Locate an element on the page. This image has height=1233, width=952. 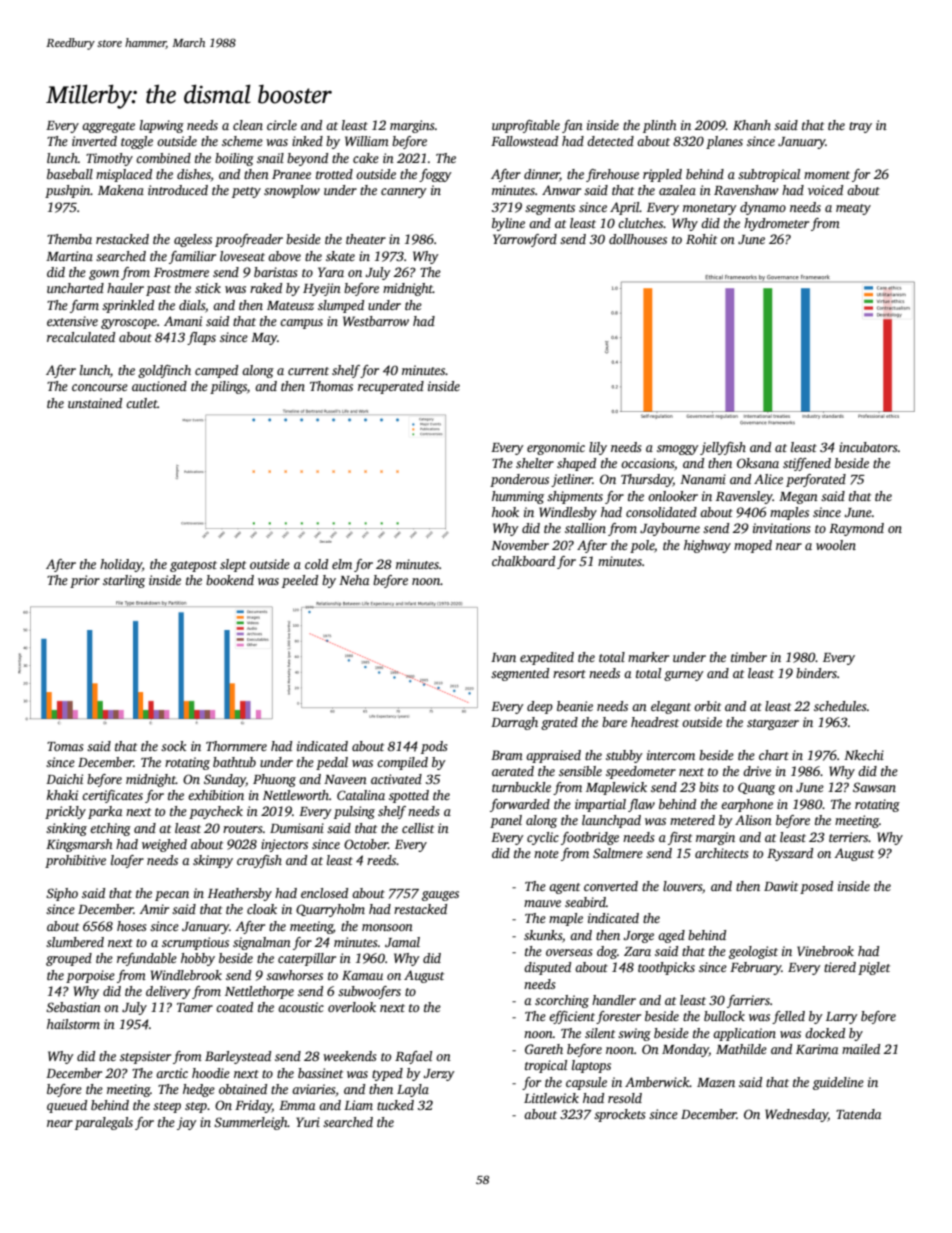
camped is located at coordinates (216, 371).
